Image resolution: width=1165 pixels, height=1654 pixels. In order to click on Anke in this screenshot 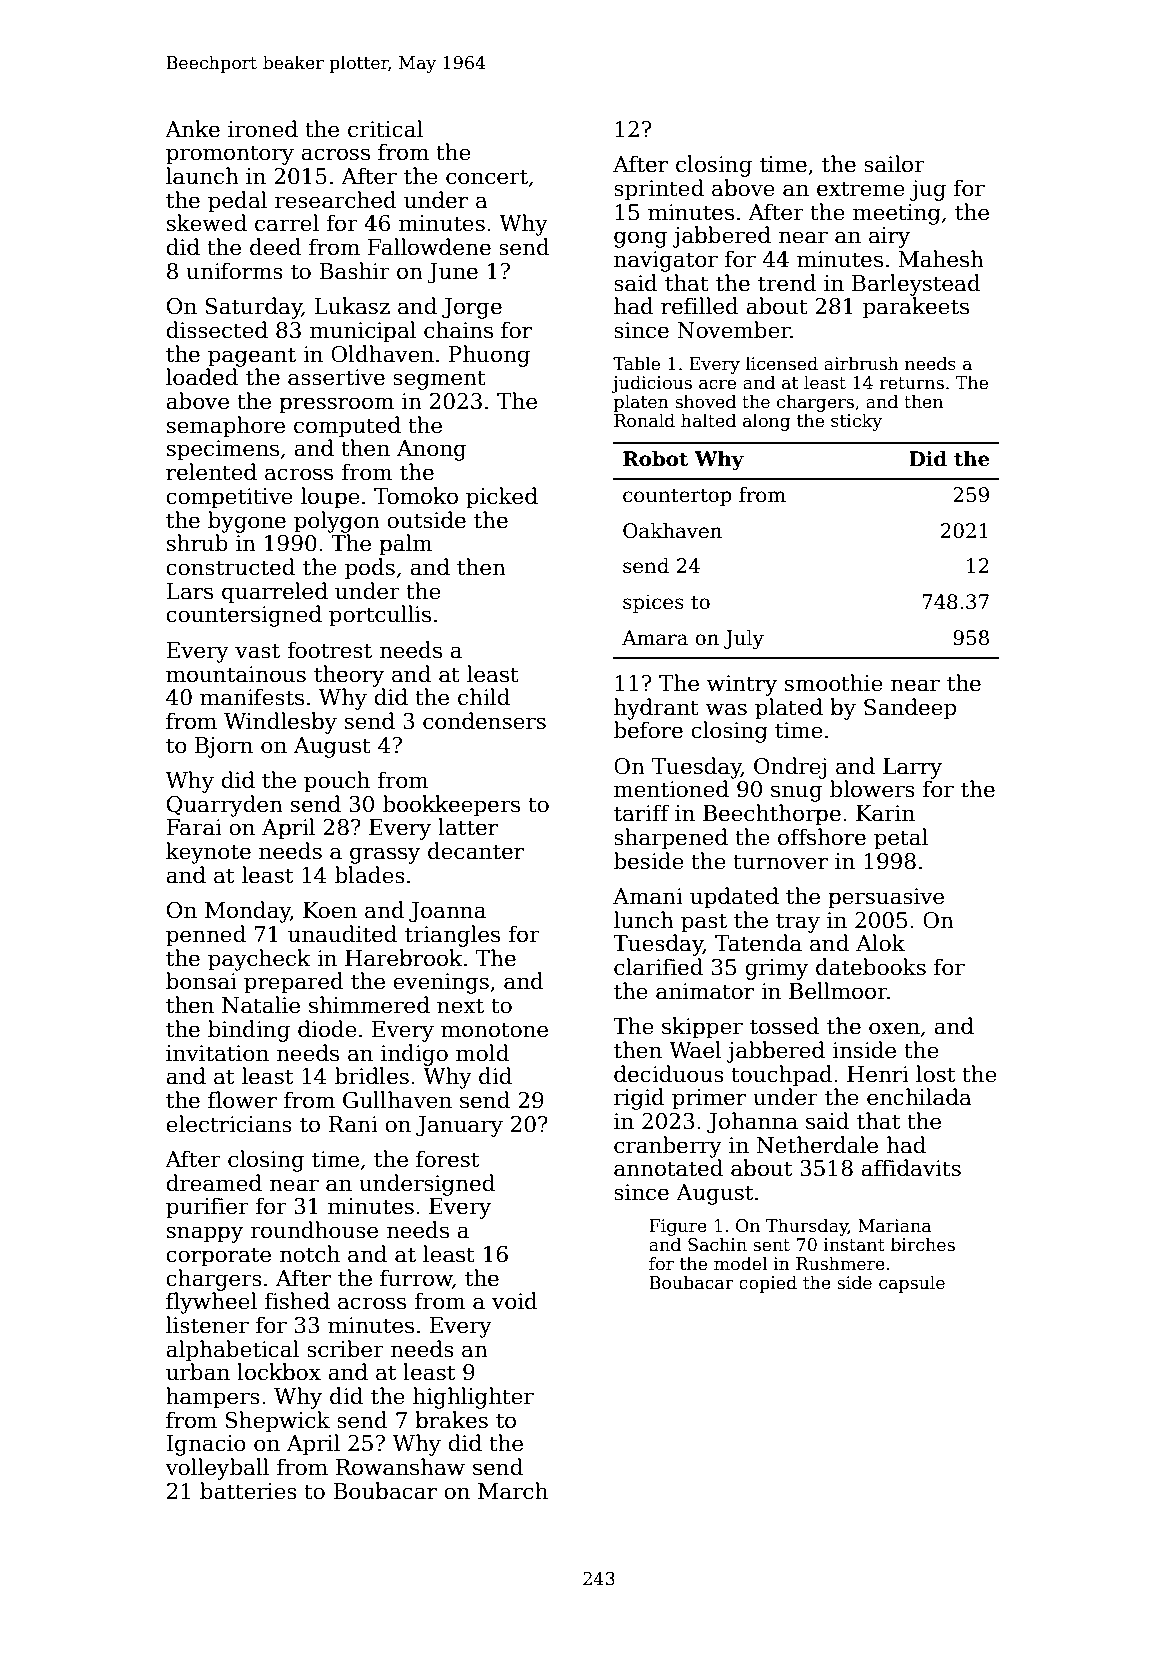, I will do `click(192, 129)`.
